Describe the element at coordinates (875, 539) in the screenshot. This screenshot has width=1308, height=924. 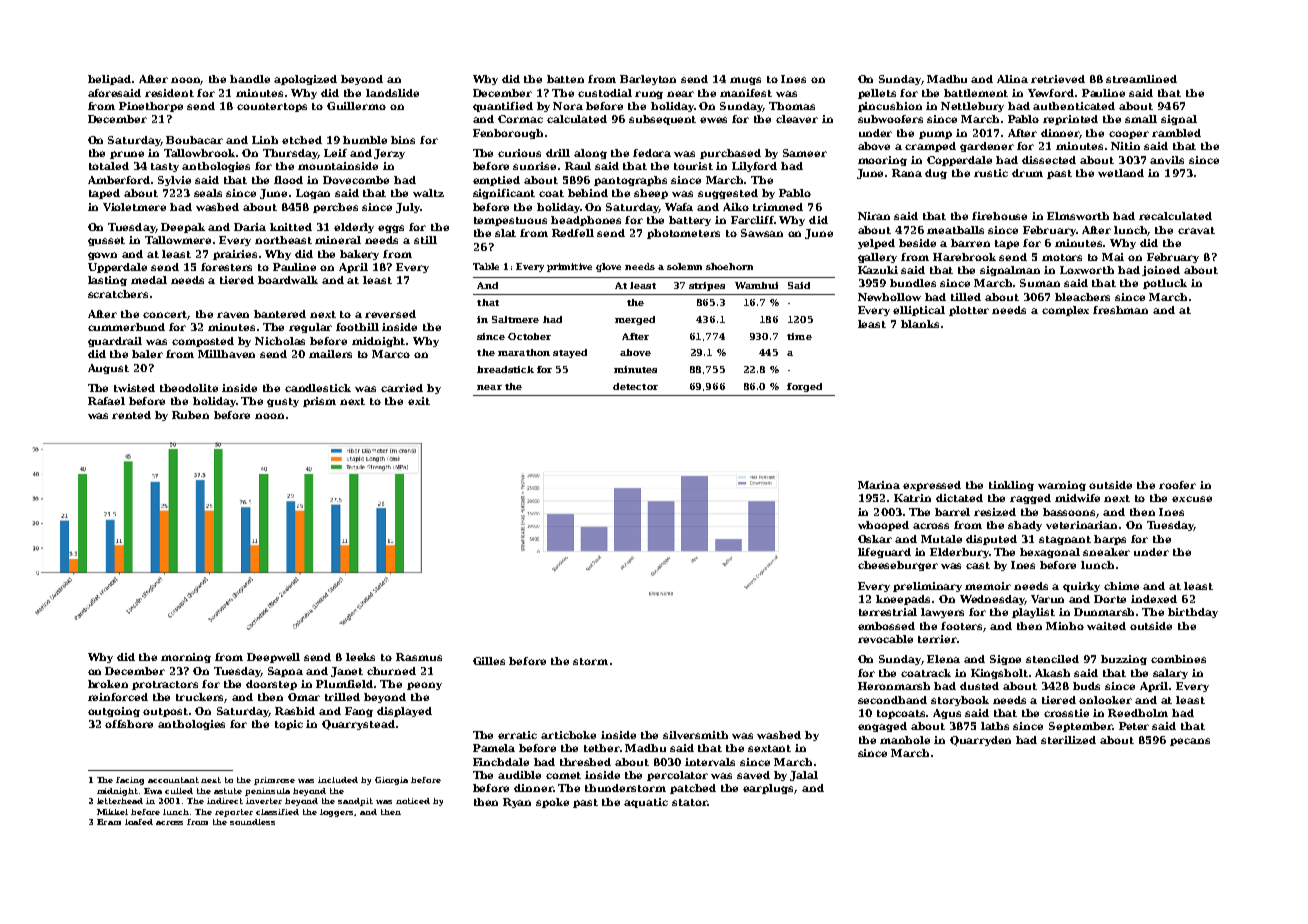
I see `Oskar` at that location.
